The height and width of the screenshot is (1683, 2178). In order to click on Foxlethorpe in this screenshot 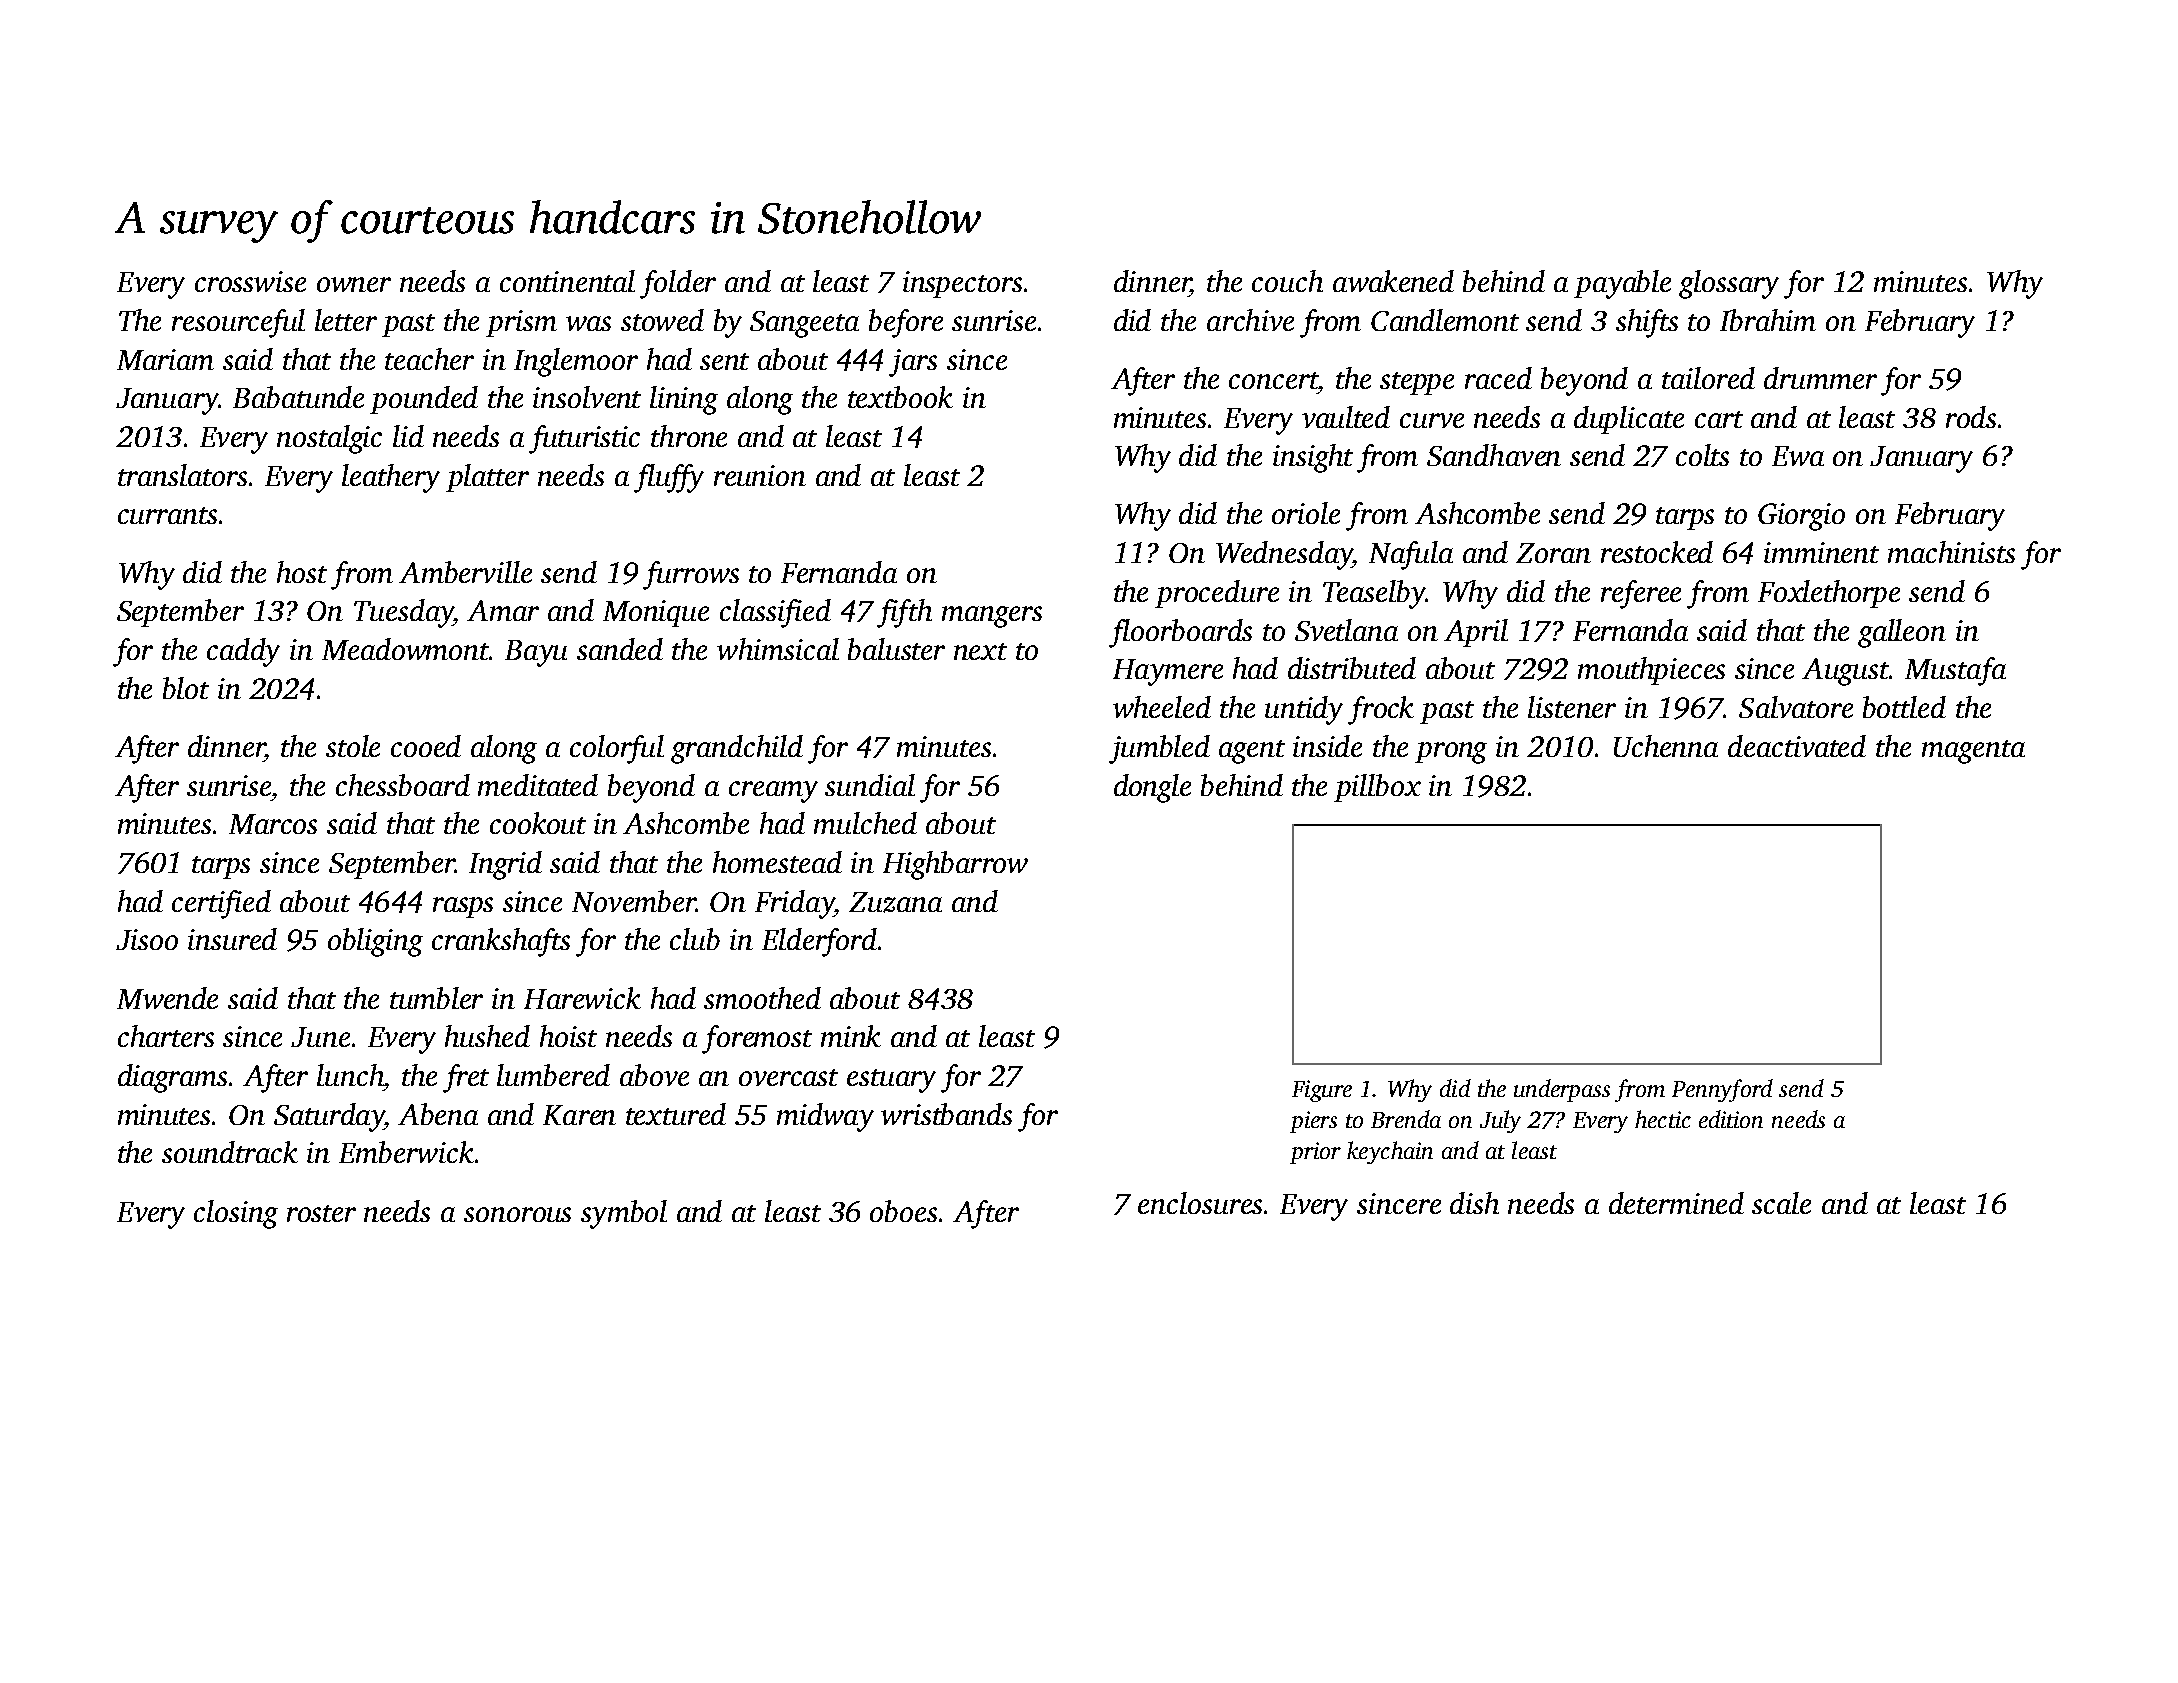, I will do `click(1829, 594)`.
